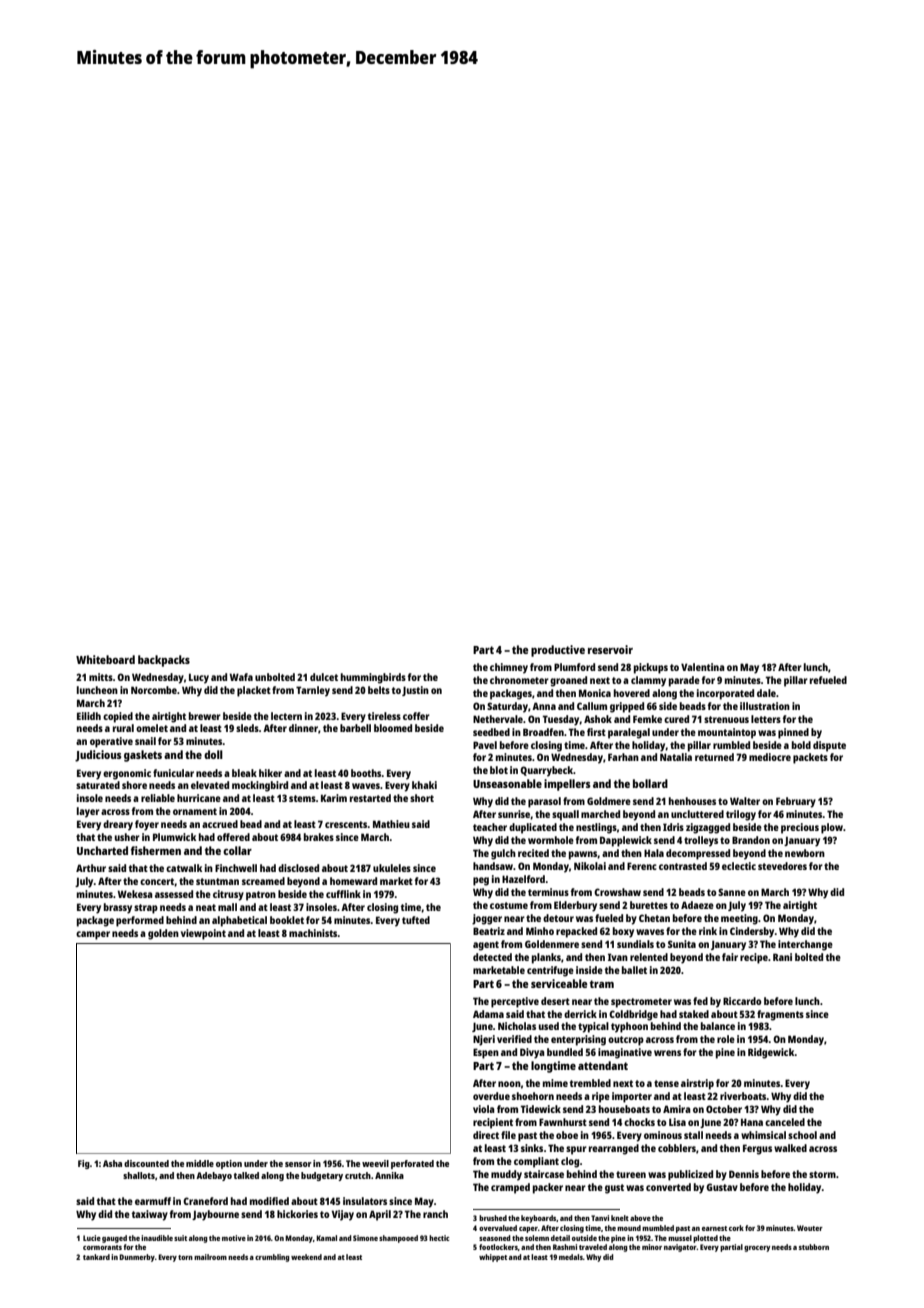 This screenshot has width=924, height=1308. What do you see at coordinates (137, 1258) in the screenshot?
I see `Dunmerby` at bounding box center [137, 1258].
